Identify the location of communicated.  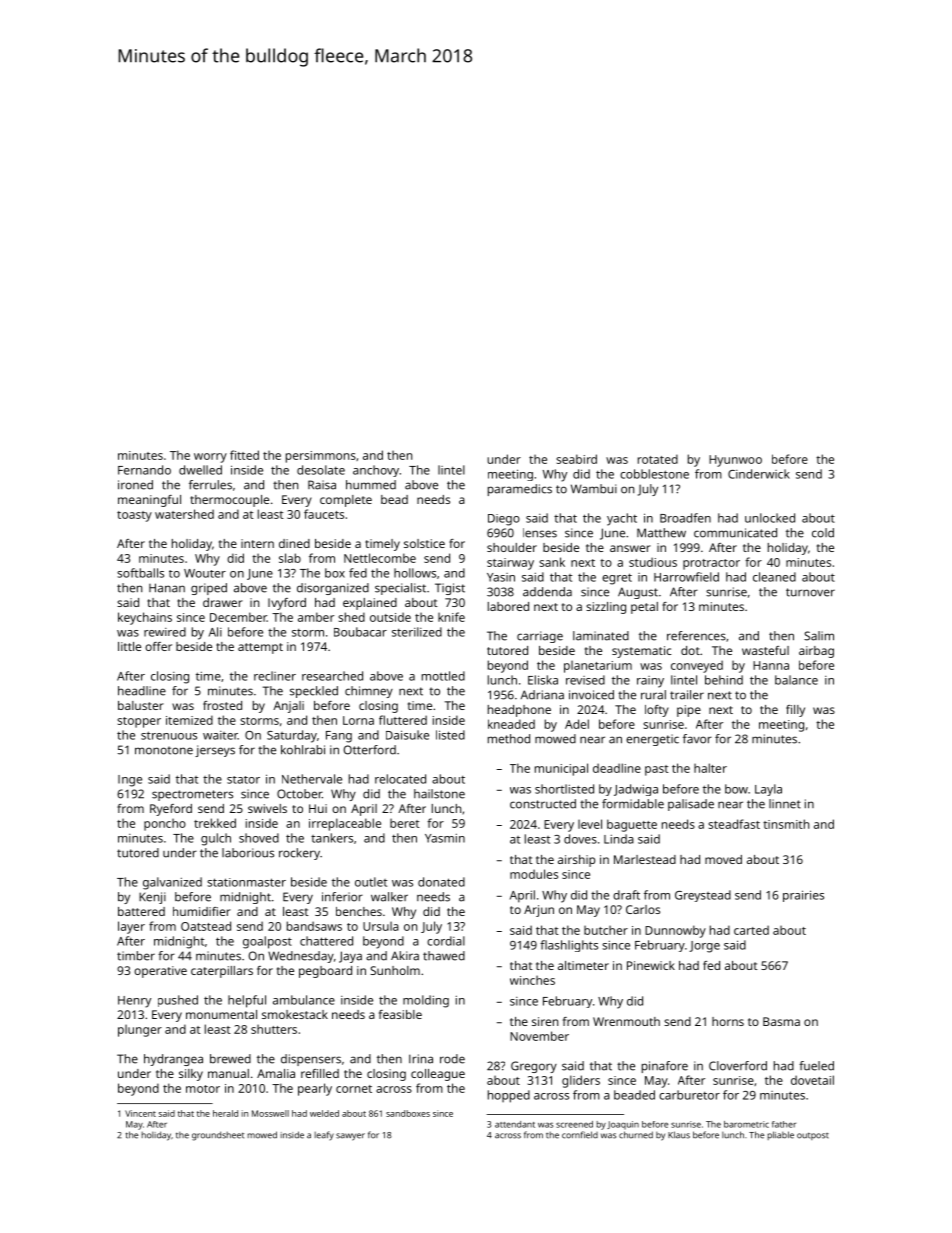
(735, 533).
